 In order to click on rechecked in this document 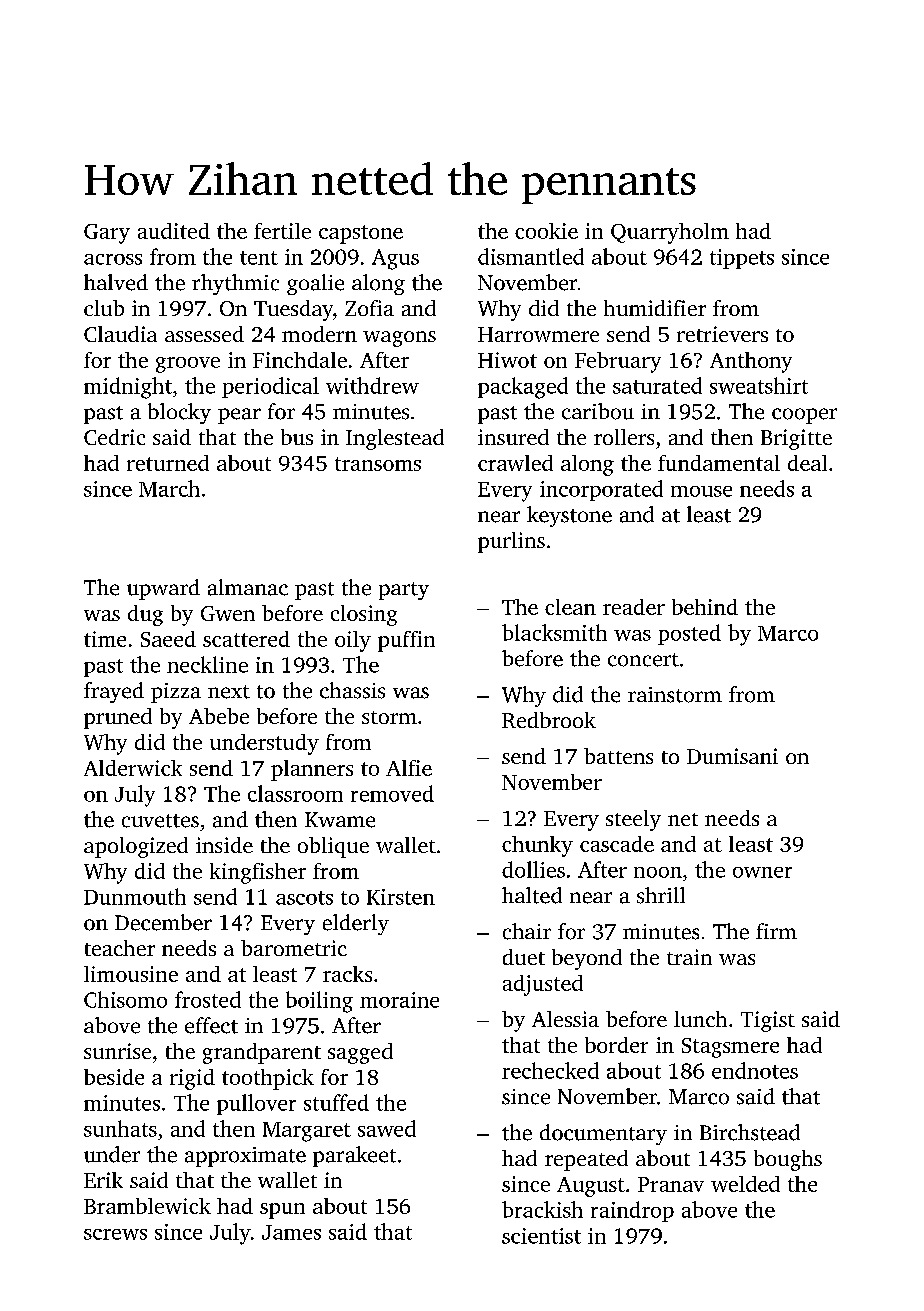, I will do `click(550, 1070)`.
